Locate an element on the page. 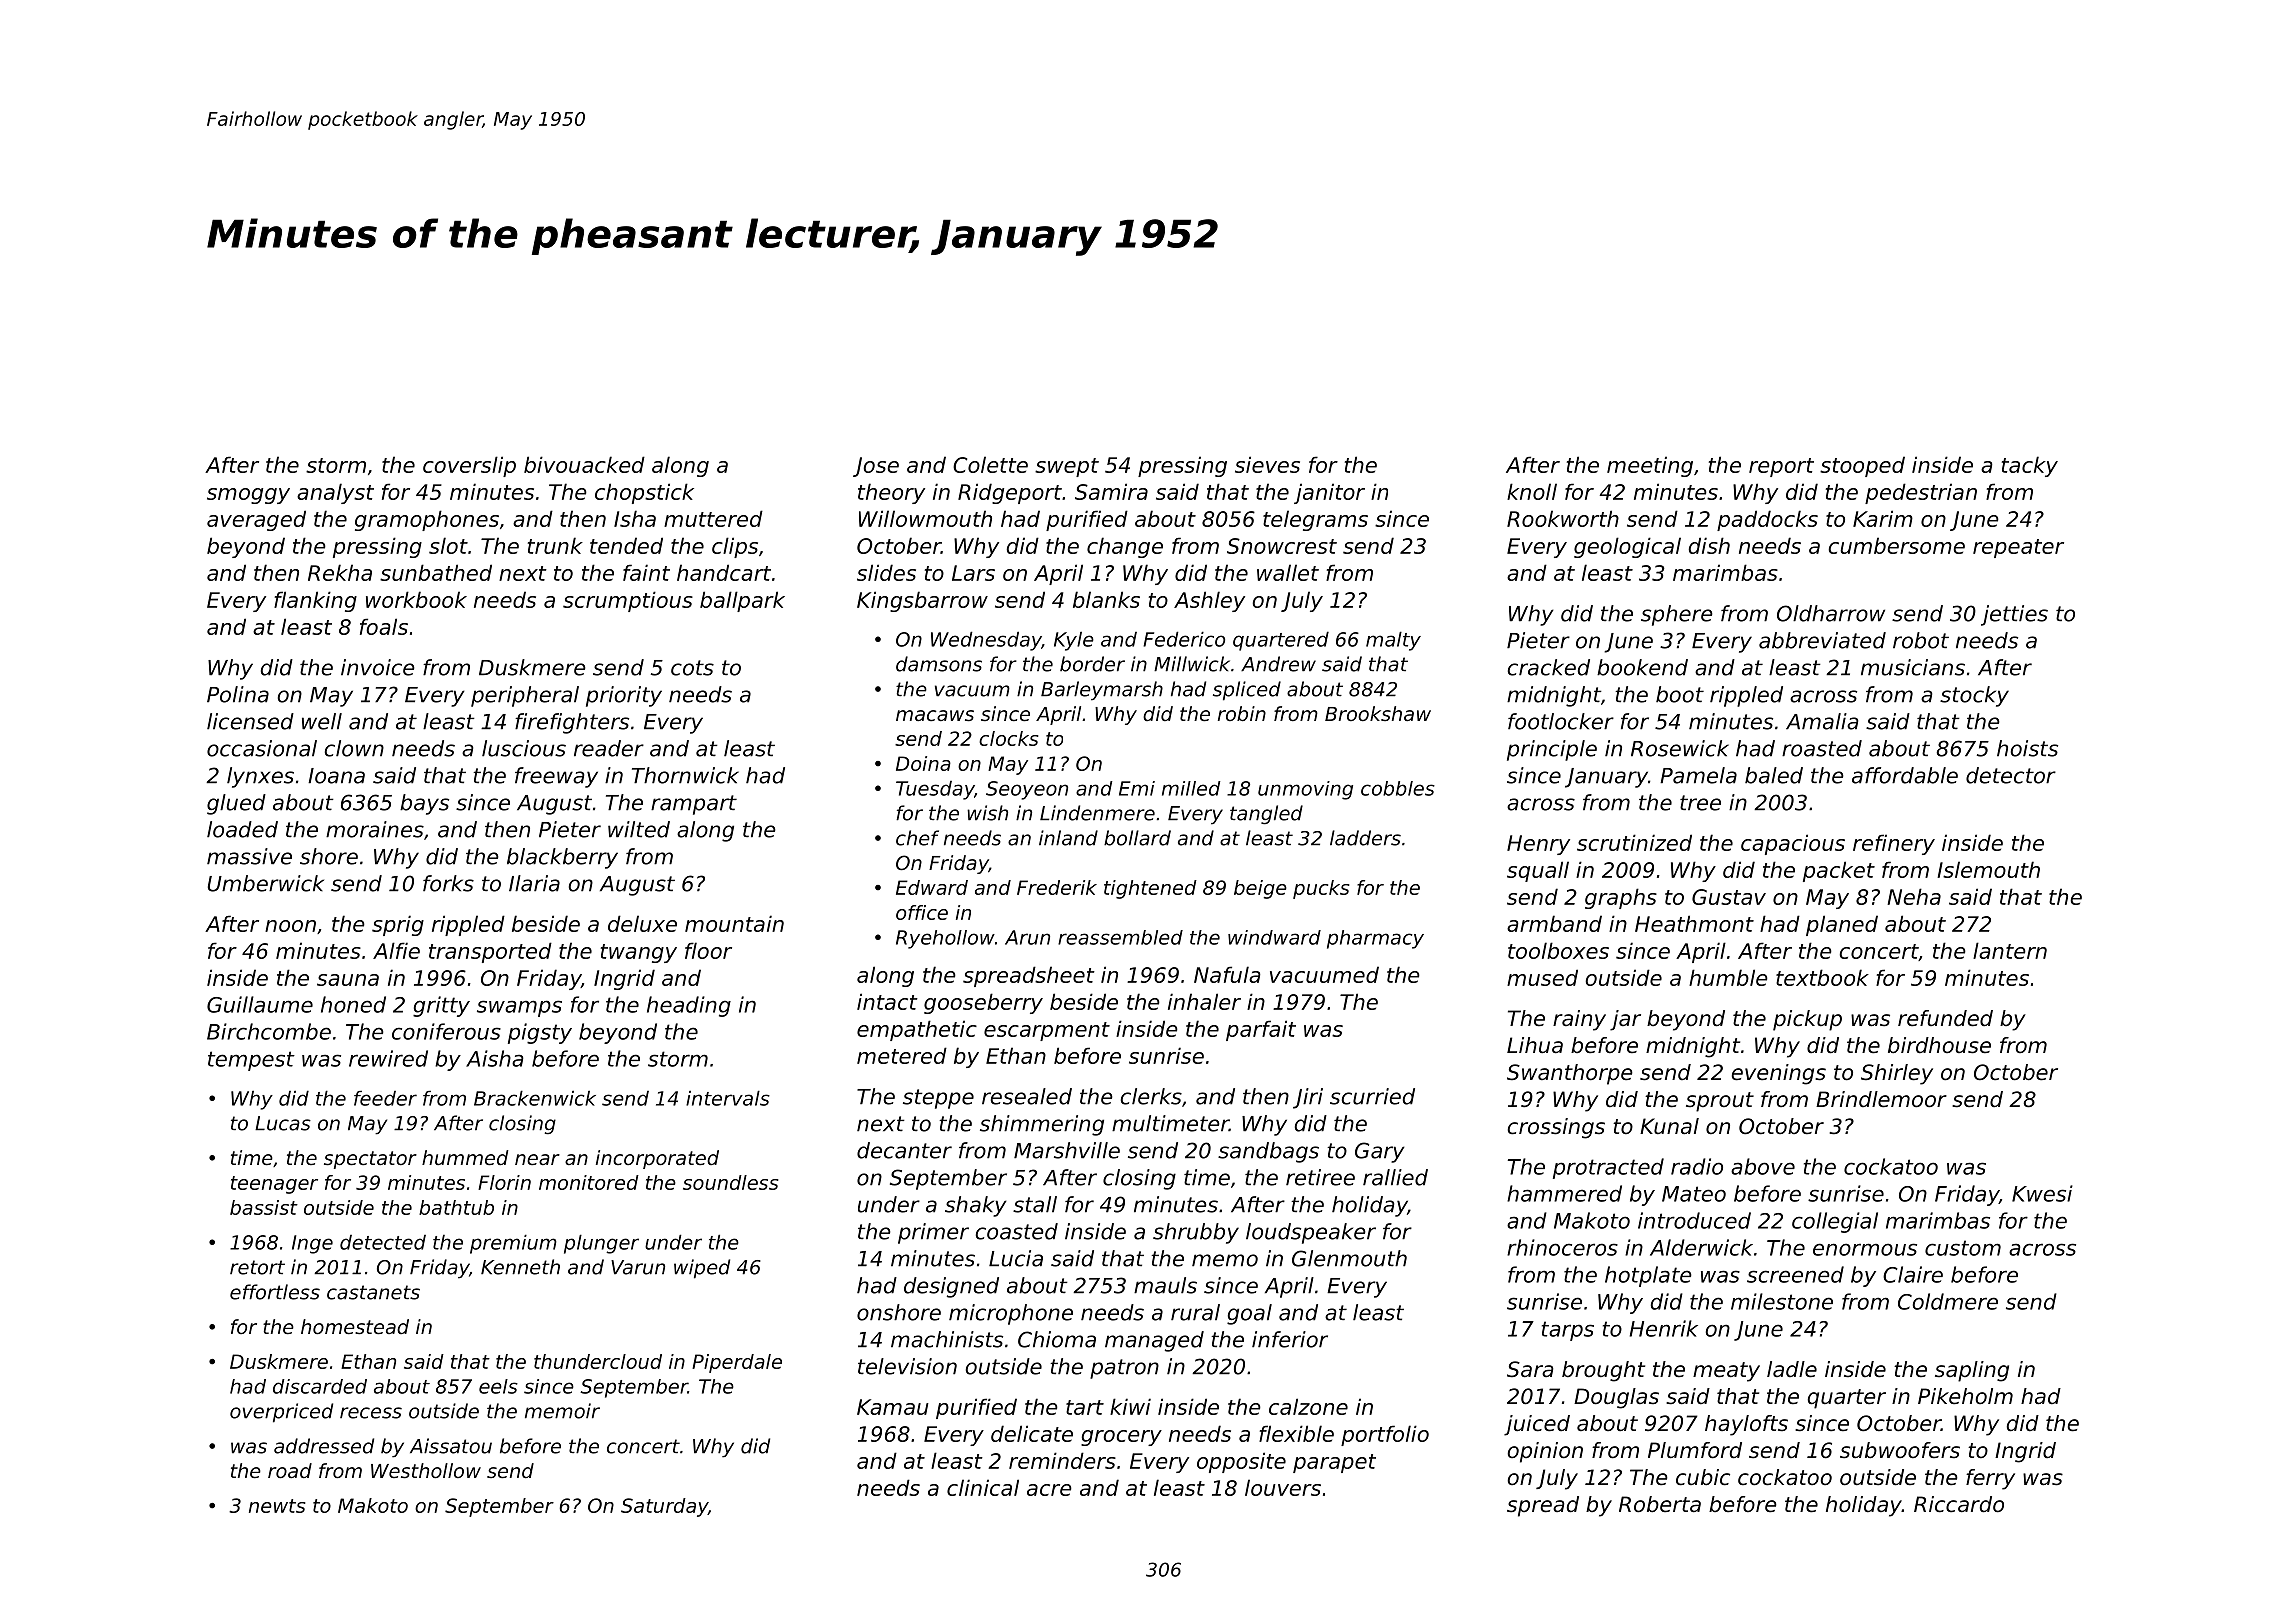  sphere is located at coordinates (1677, 615).
